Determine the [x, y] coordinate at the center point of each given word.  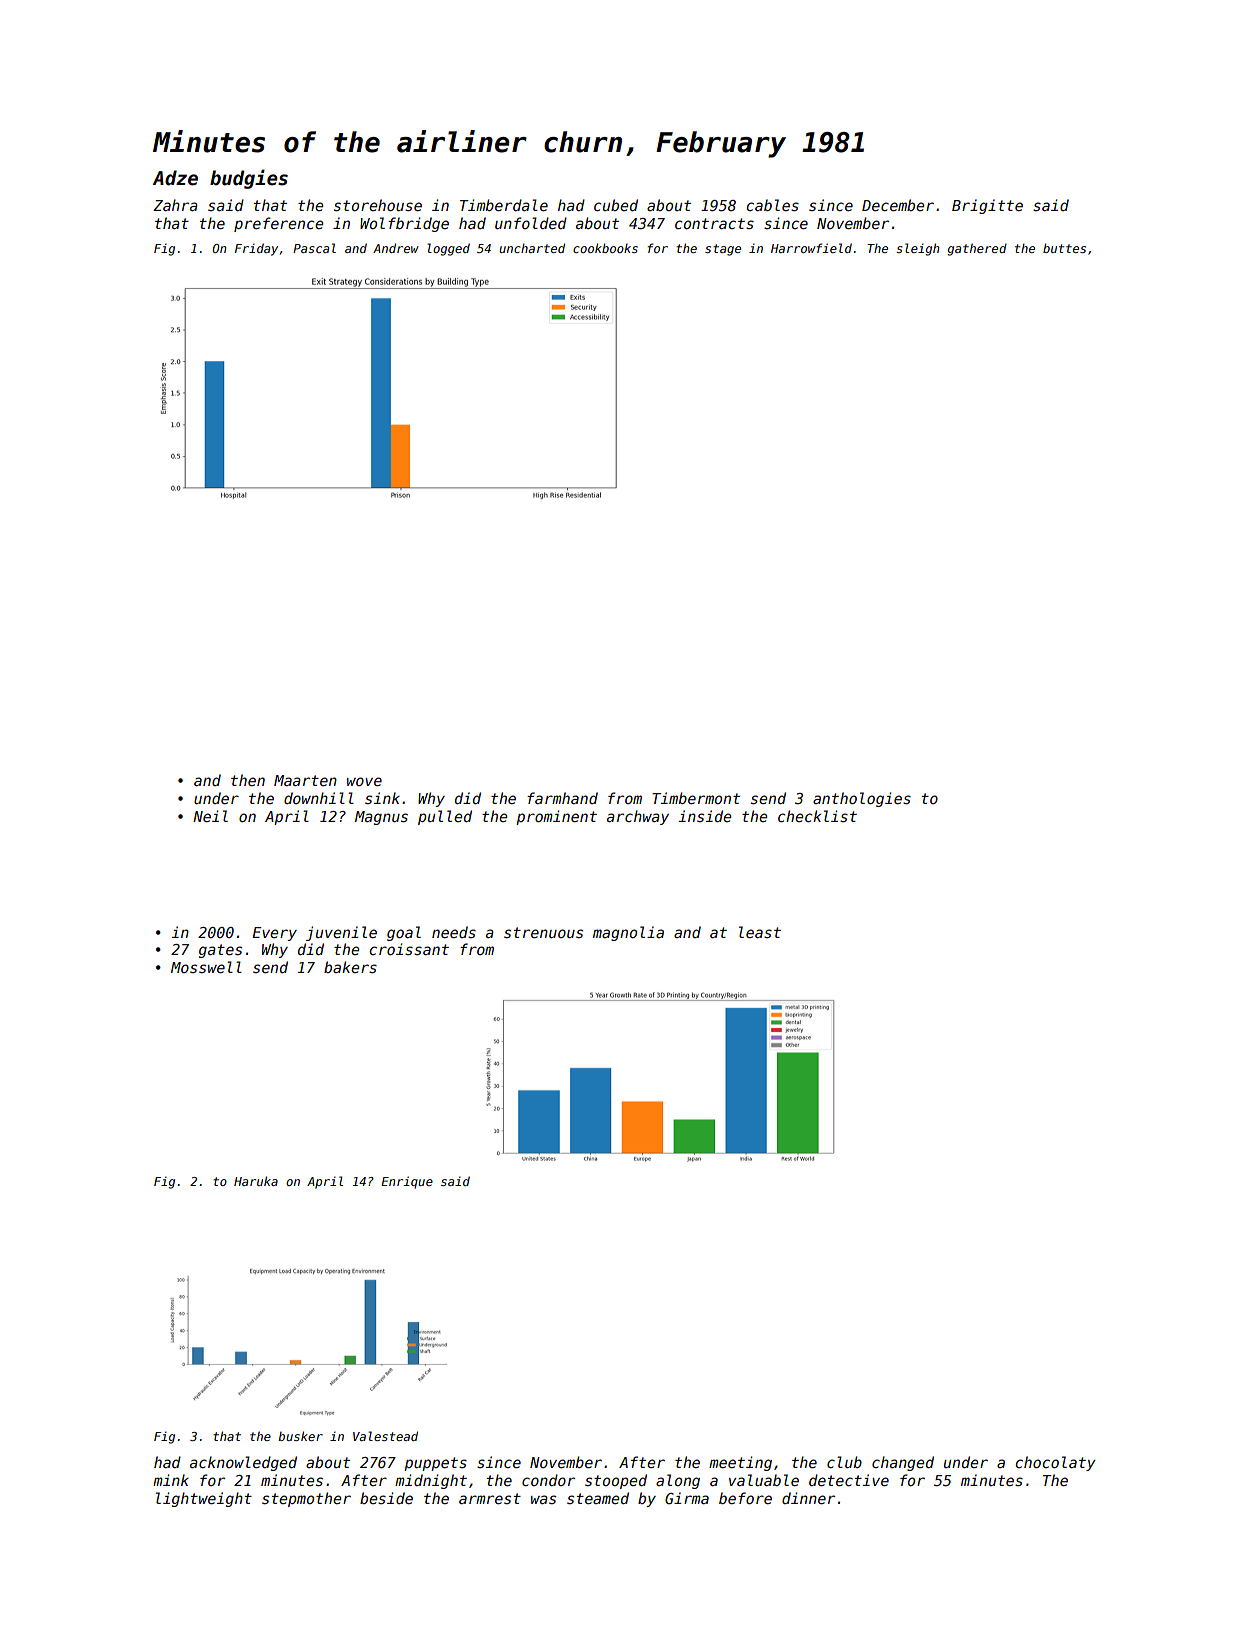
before [745, 1498]
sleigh [917, 249]
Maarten [305, 780]
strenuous [543, 932]
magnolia [628, 933]
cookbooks [605, 248]
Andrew [396, 248]
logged [448, 249]
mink [171, 1480]
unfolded [531, 223]
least [760, 932]
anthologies [862, 799]
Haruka [256, 1181]
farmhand [562, 798]
